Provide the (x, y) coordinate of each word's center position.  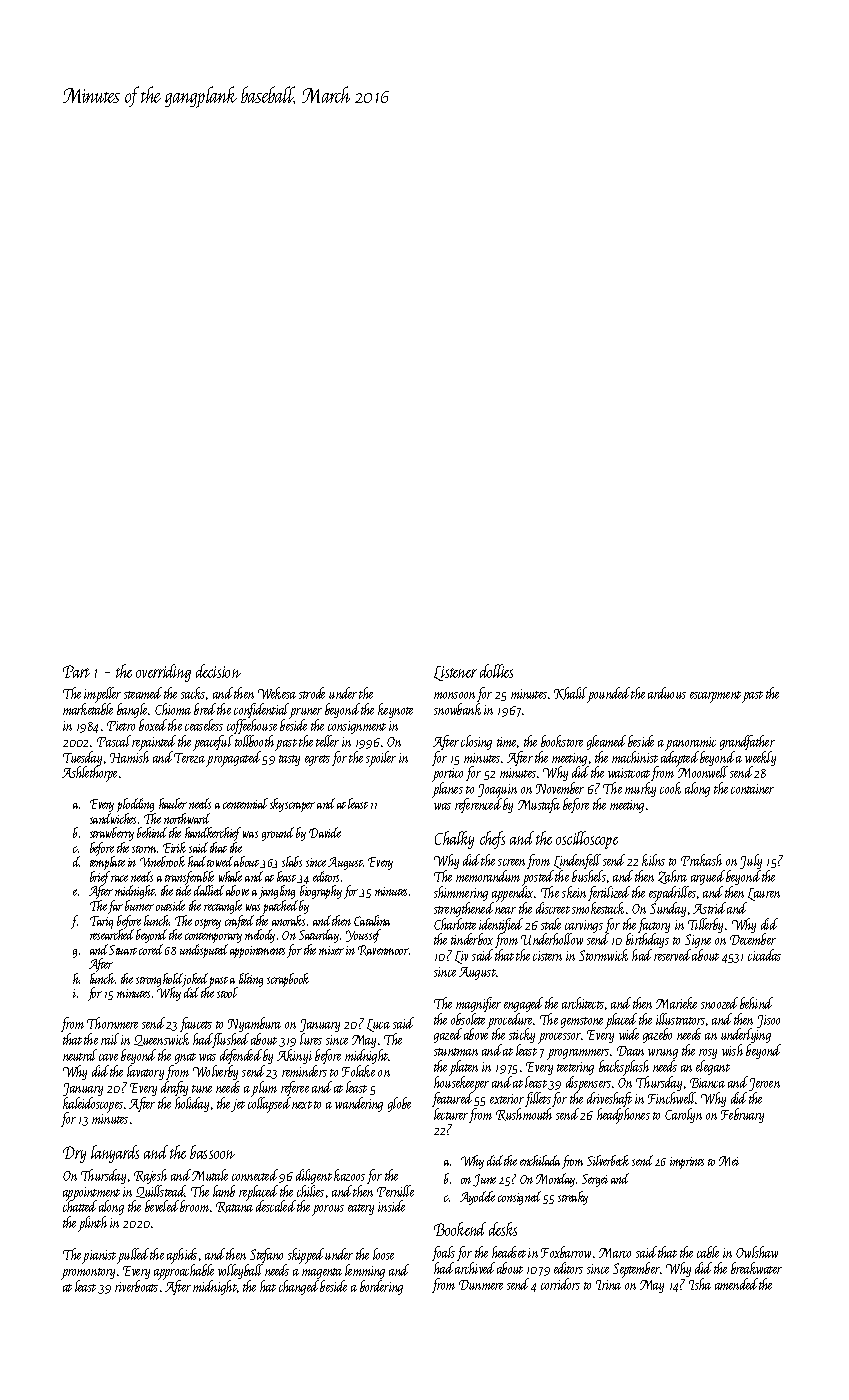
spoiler (381, 759)
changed (299, 1287)
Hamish (129, 757)
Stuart (123, 950)
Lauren (764, 894)
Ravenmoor (383, 950)
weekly (760, 759)
